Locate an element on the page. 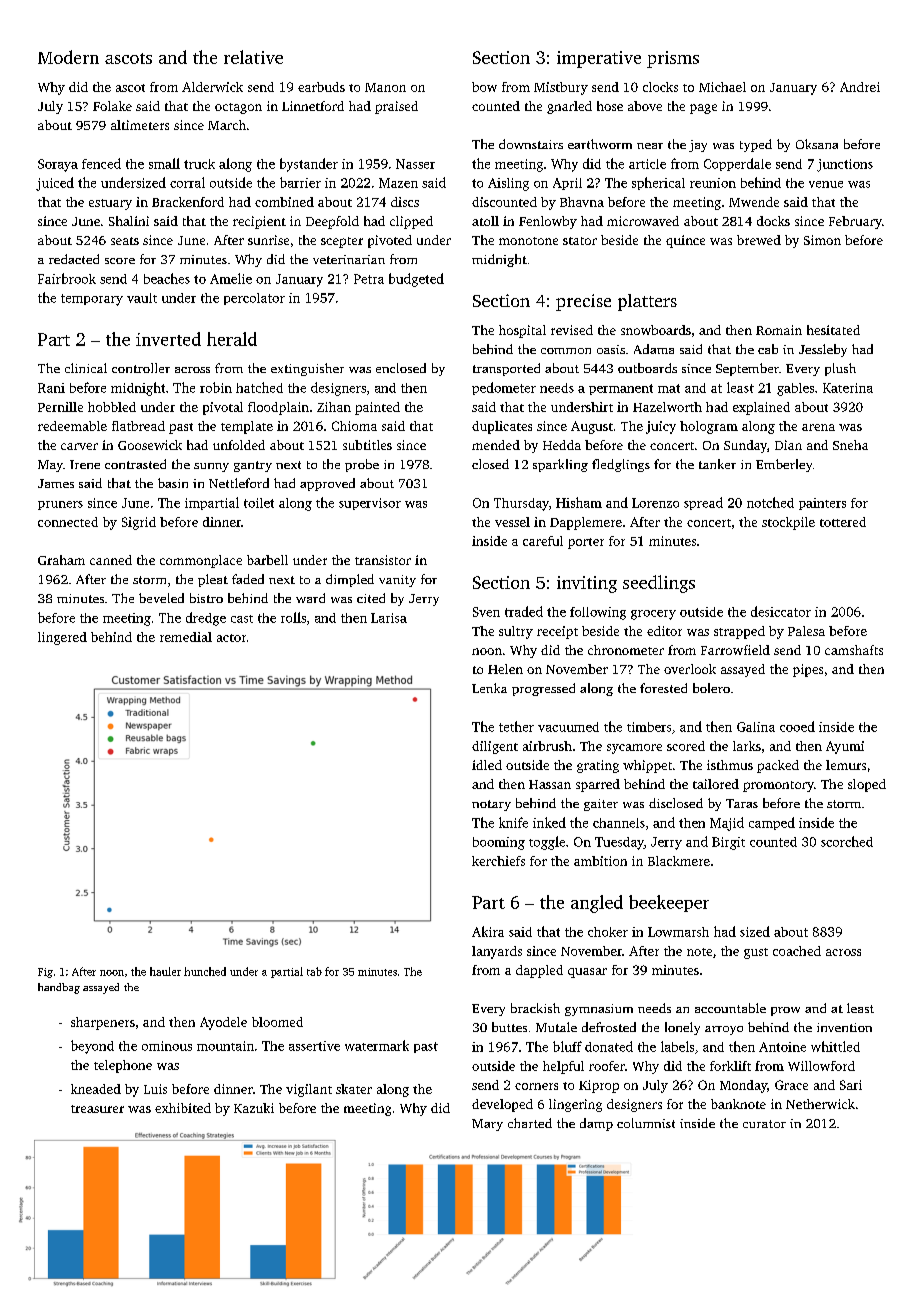 The width and height of the page is (924, 1308). prisms is located at coordinates (673, 59).
